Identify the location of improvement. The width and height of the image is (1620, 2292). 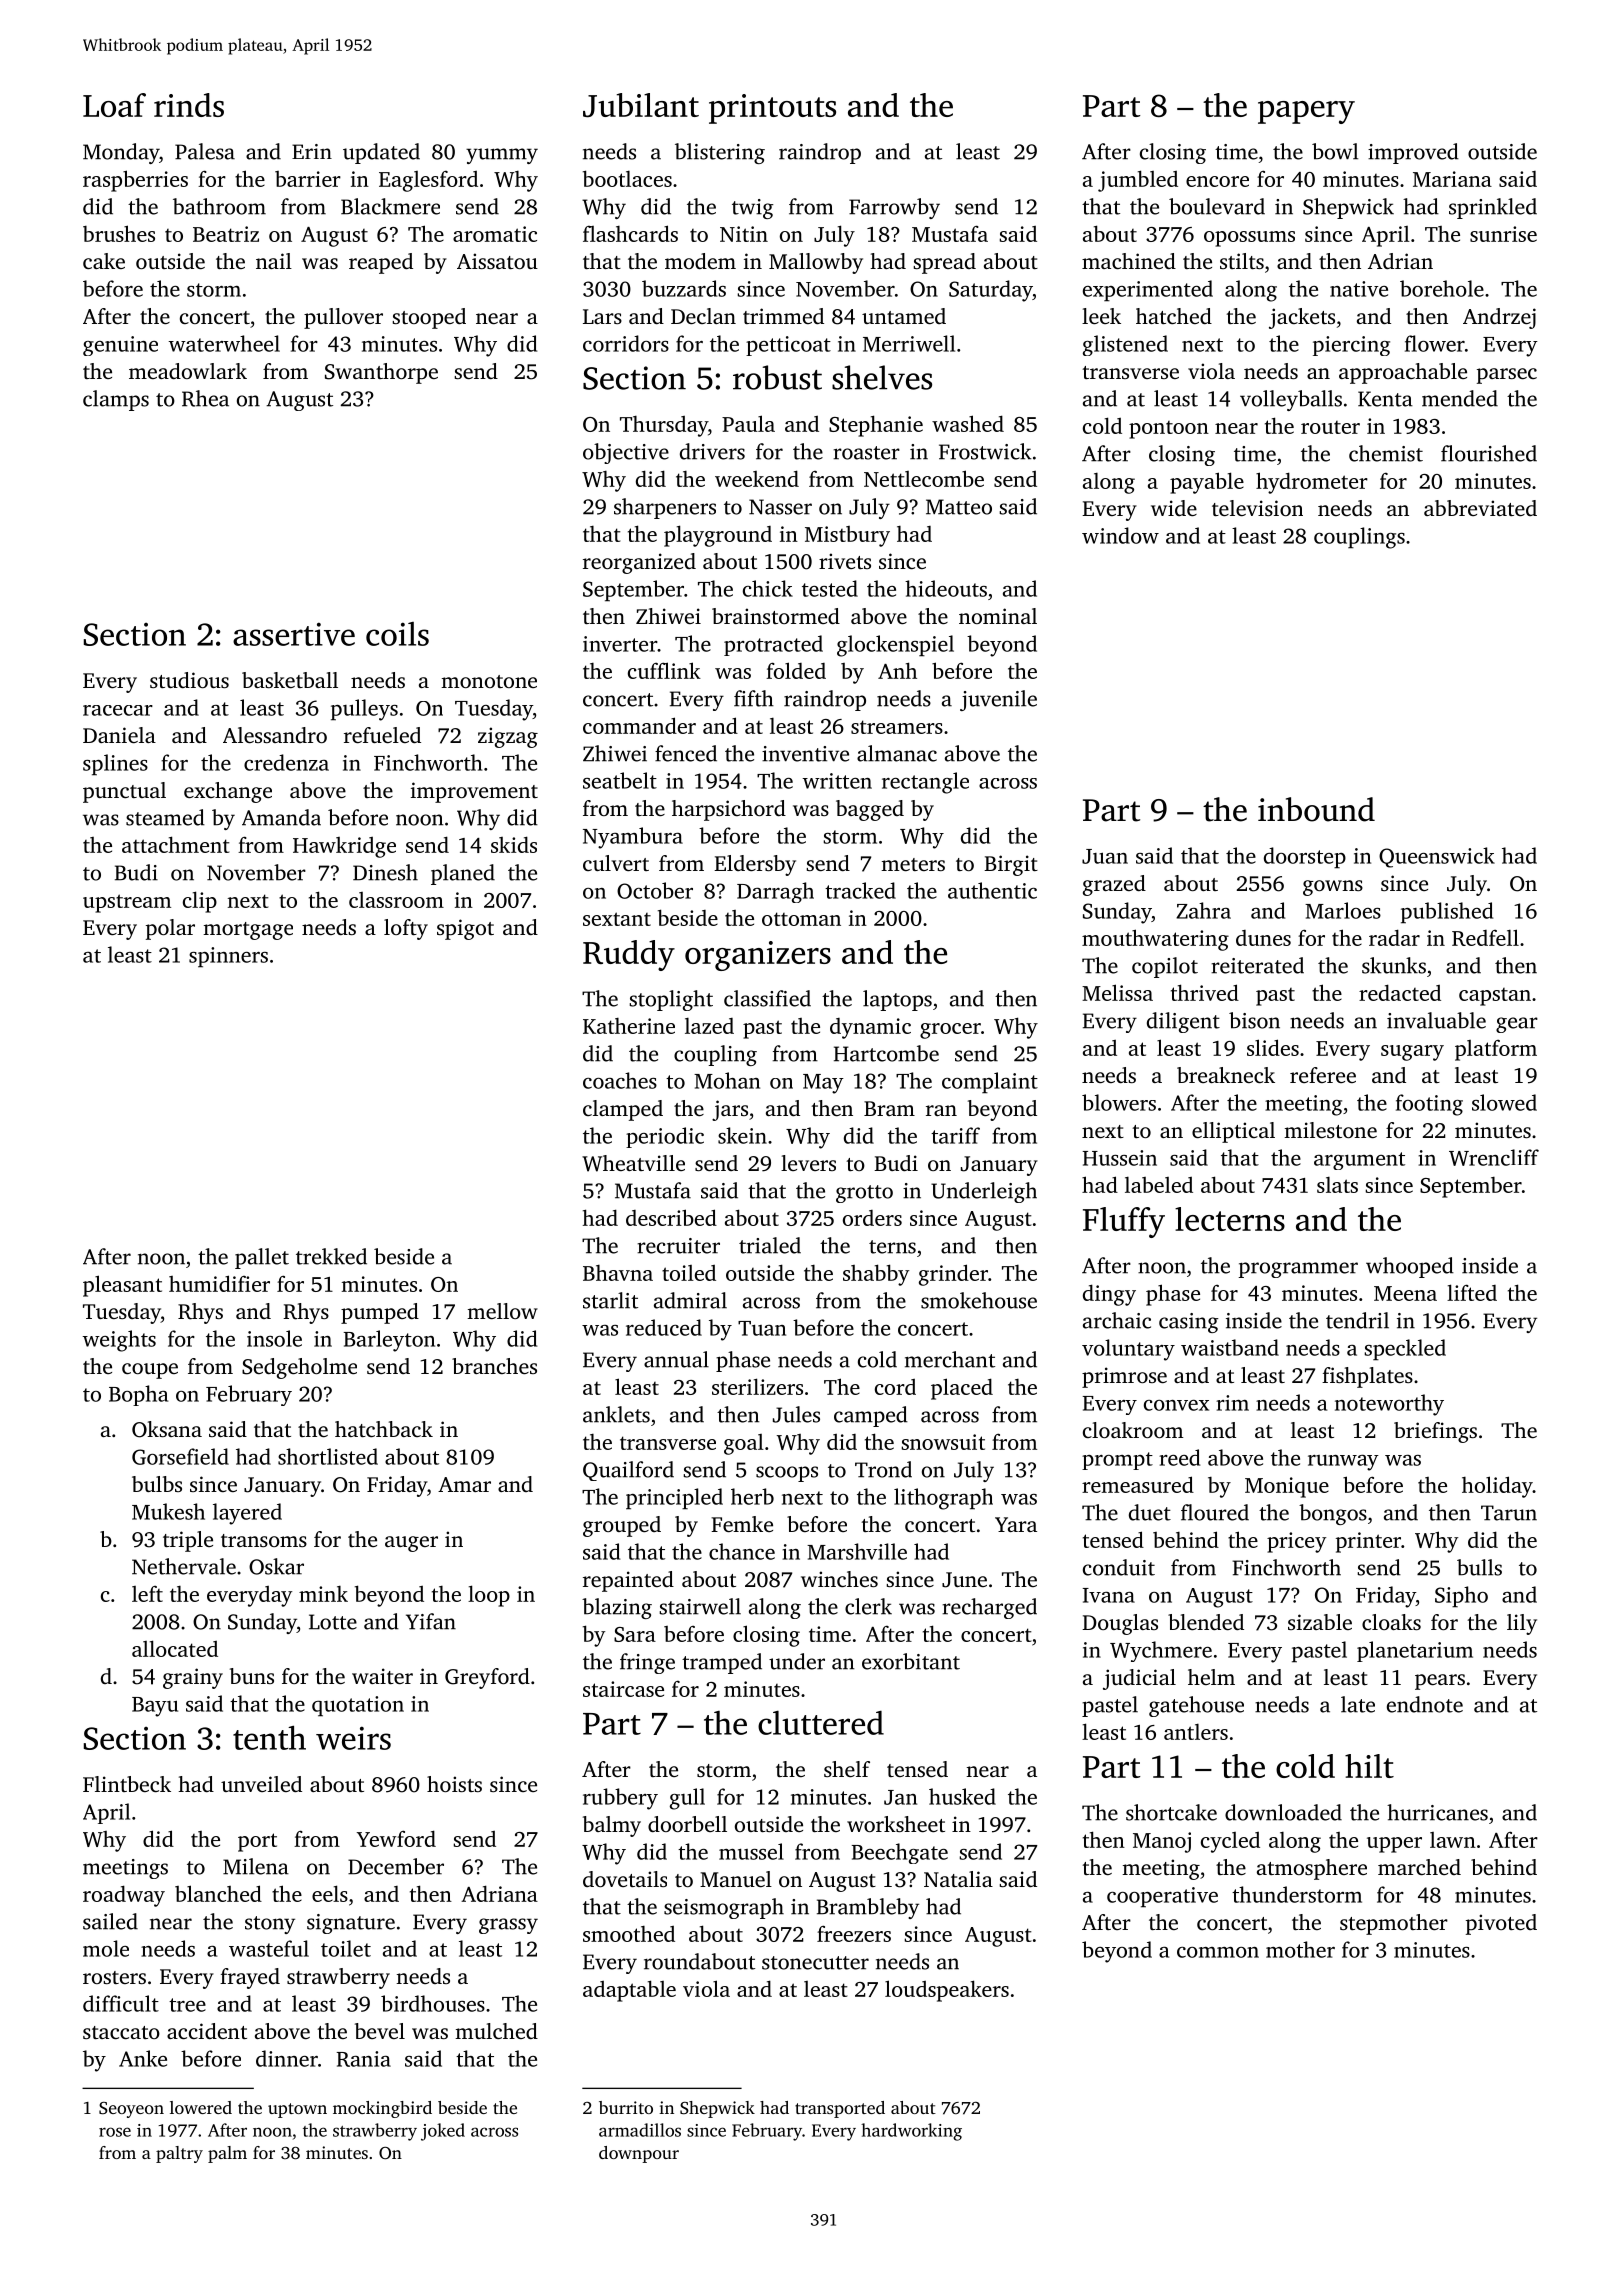
(474, 792).
